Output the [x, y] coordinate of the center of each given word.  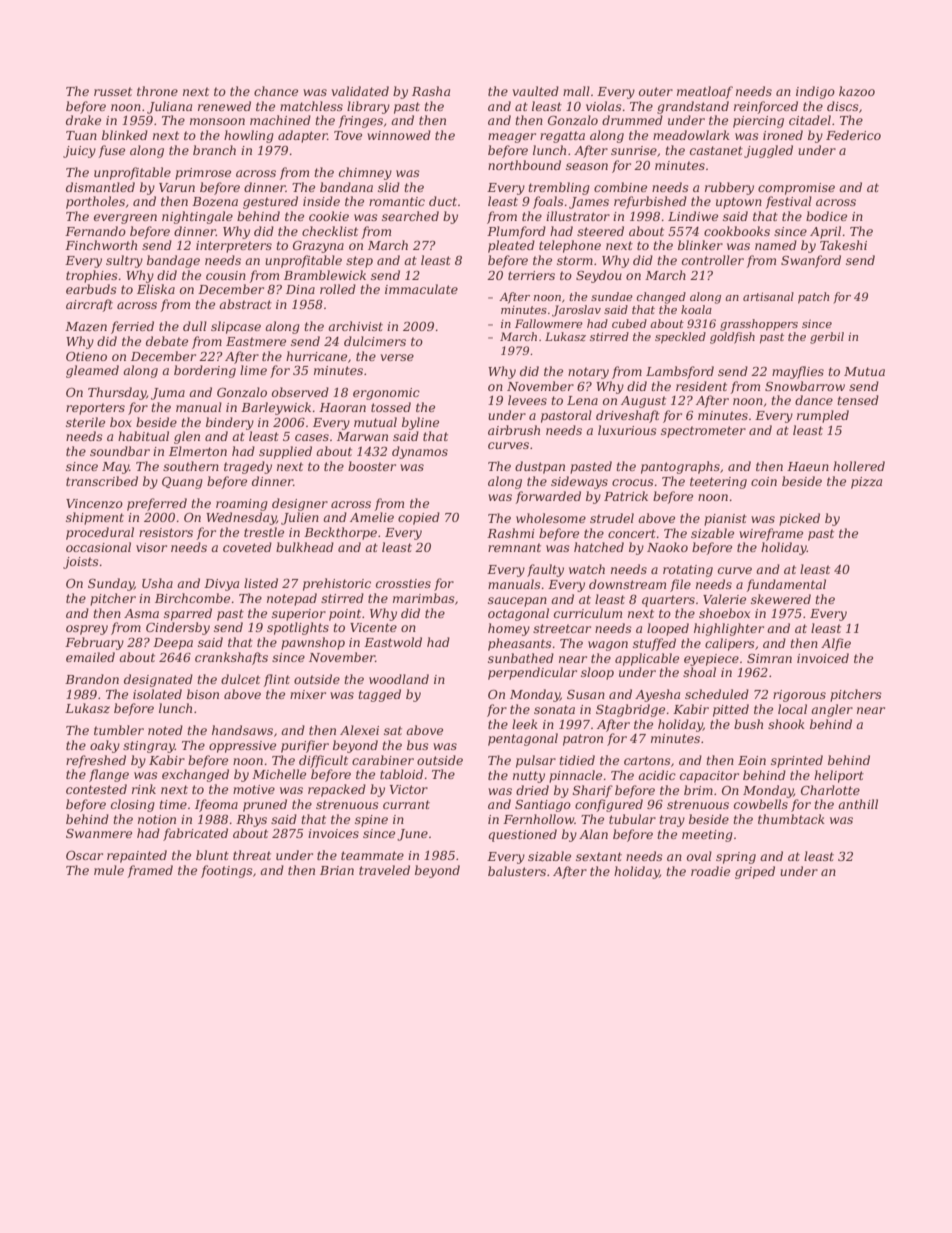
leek [525, 724]
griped [755, 872]
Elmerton [198, 451]
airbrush [514, 430]
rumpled [823, 416]
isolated [157, 694]
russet [113, 91]
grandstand [693, 107]
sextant [599, 856]
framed [150, 871]
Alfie [836, 644]
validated [360, 91]
